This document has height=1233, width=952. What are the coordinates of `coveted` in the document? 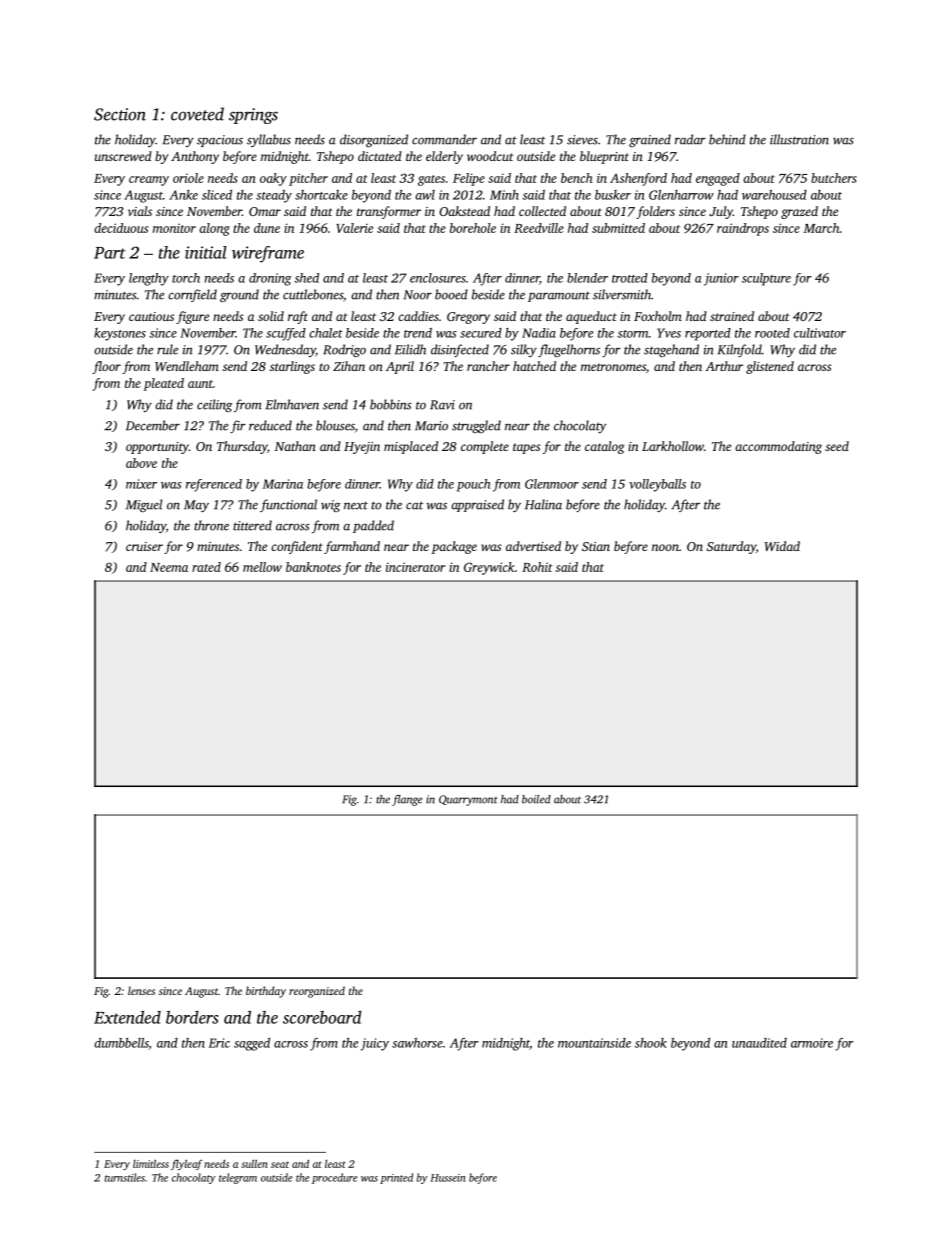 It's located at (197, 114).
